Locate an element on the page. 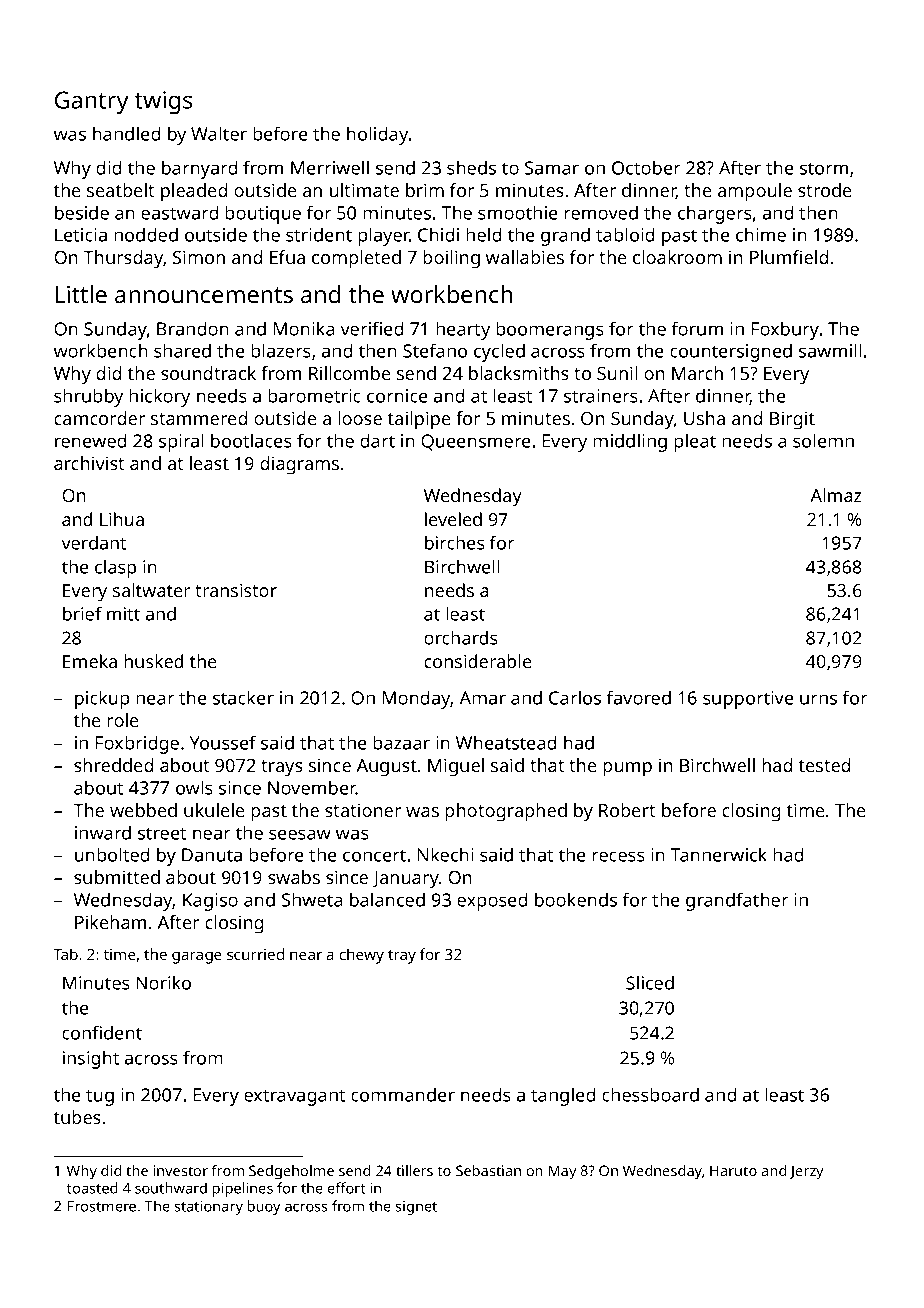 This page has width=924, height=1308. Tannerwick is located at coordinates (718, 854).
